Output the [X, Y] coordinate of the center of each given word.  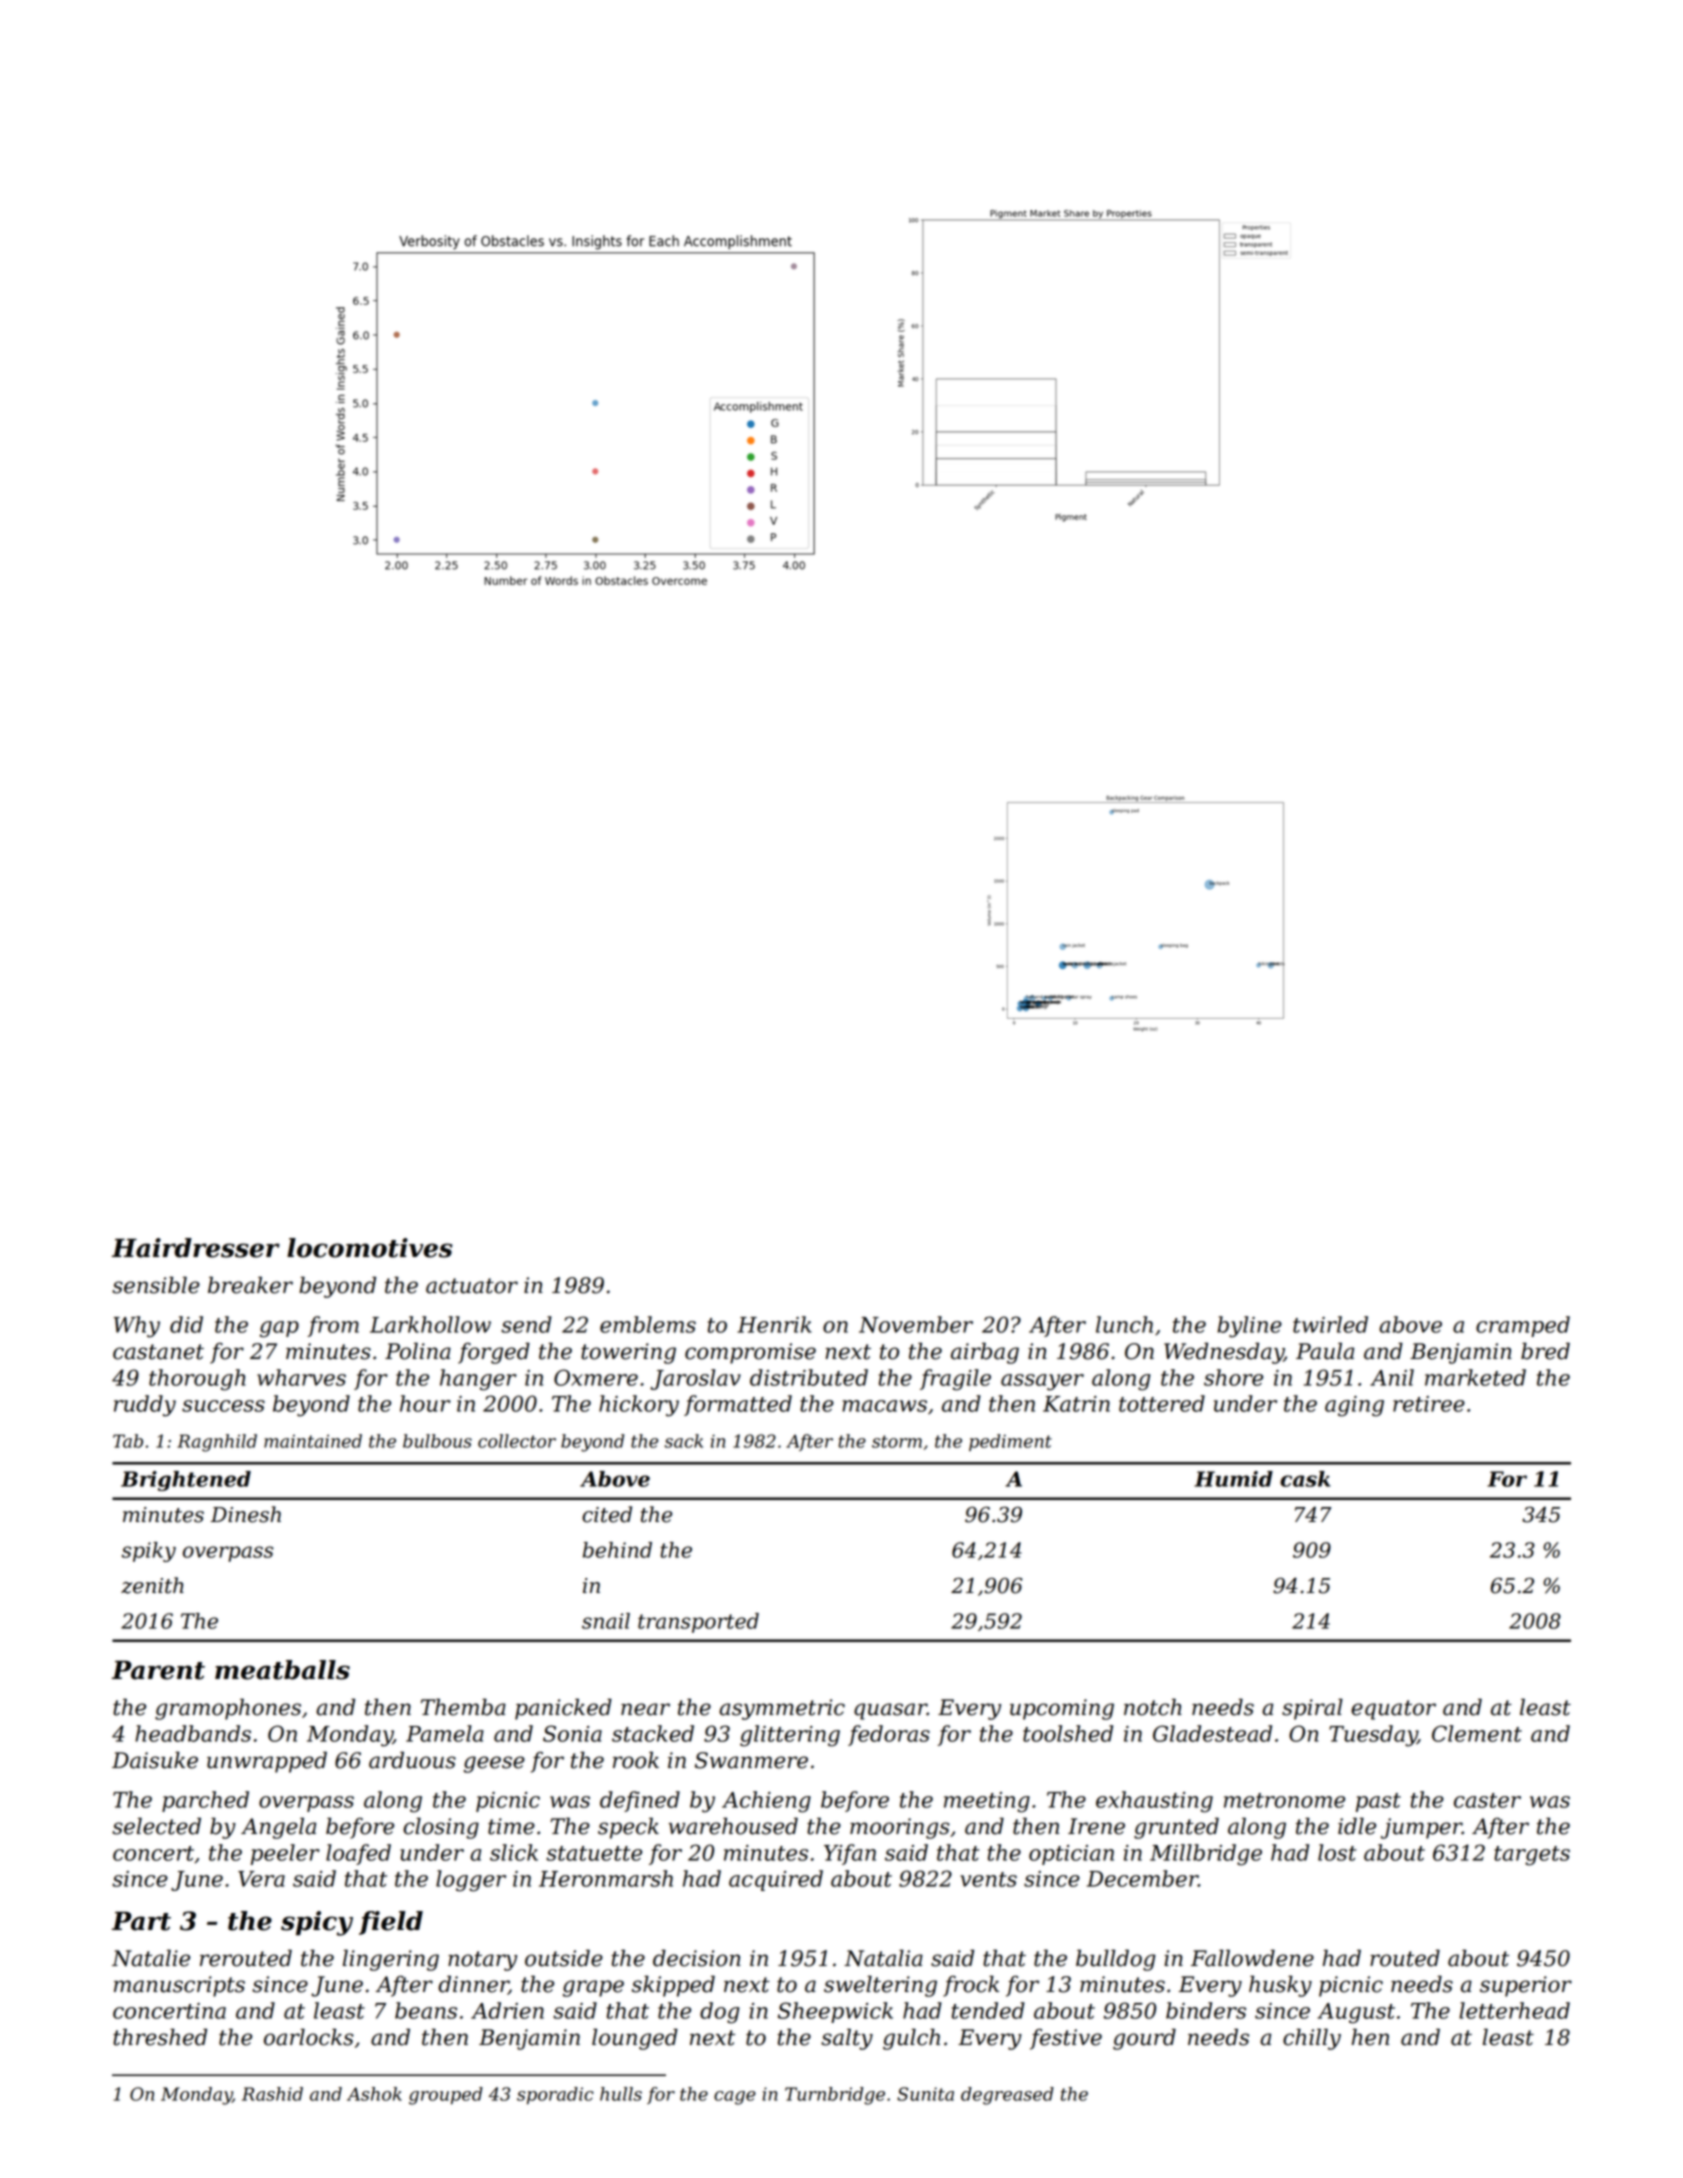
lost [1337, 1852]
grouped [446, 2096]
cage [735, 2098]
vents [988, 1879]
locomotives [369, 1248]
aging [1354, 1406]
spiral [1312, 1709]
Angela [278, 1828]
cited [607, 1514]
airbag [985, 1353]
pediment [1010, 1442]
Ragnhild [217, 1443]
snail [606, 1621]
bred [1545, 1351]
